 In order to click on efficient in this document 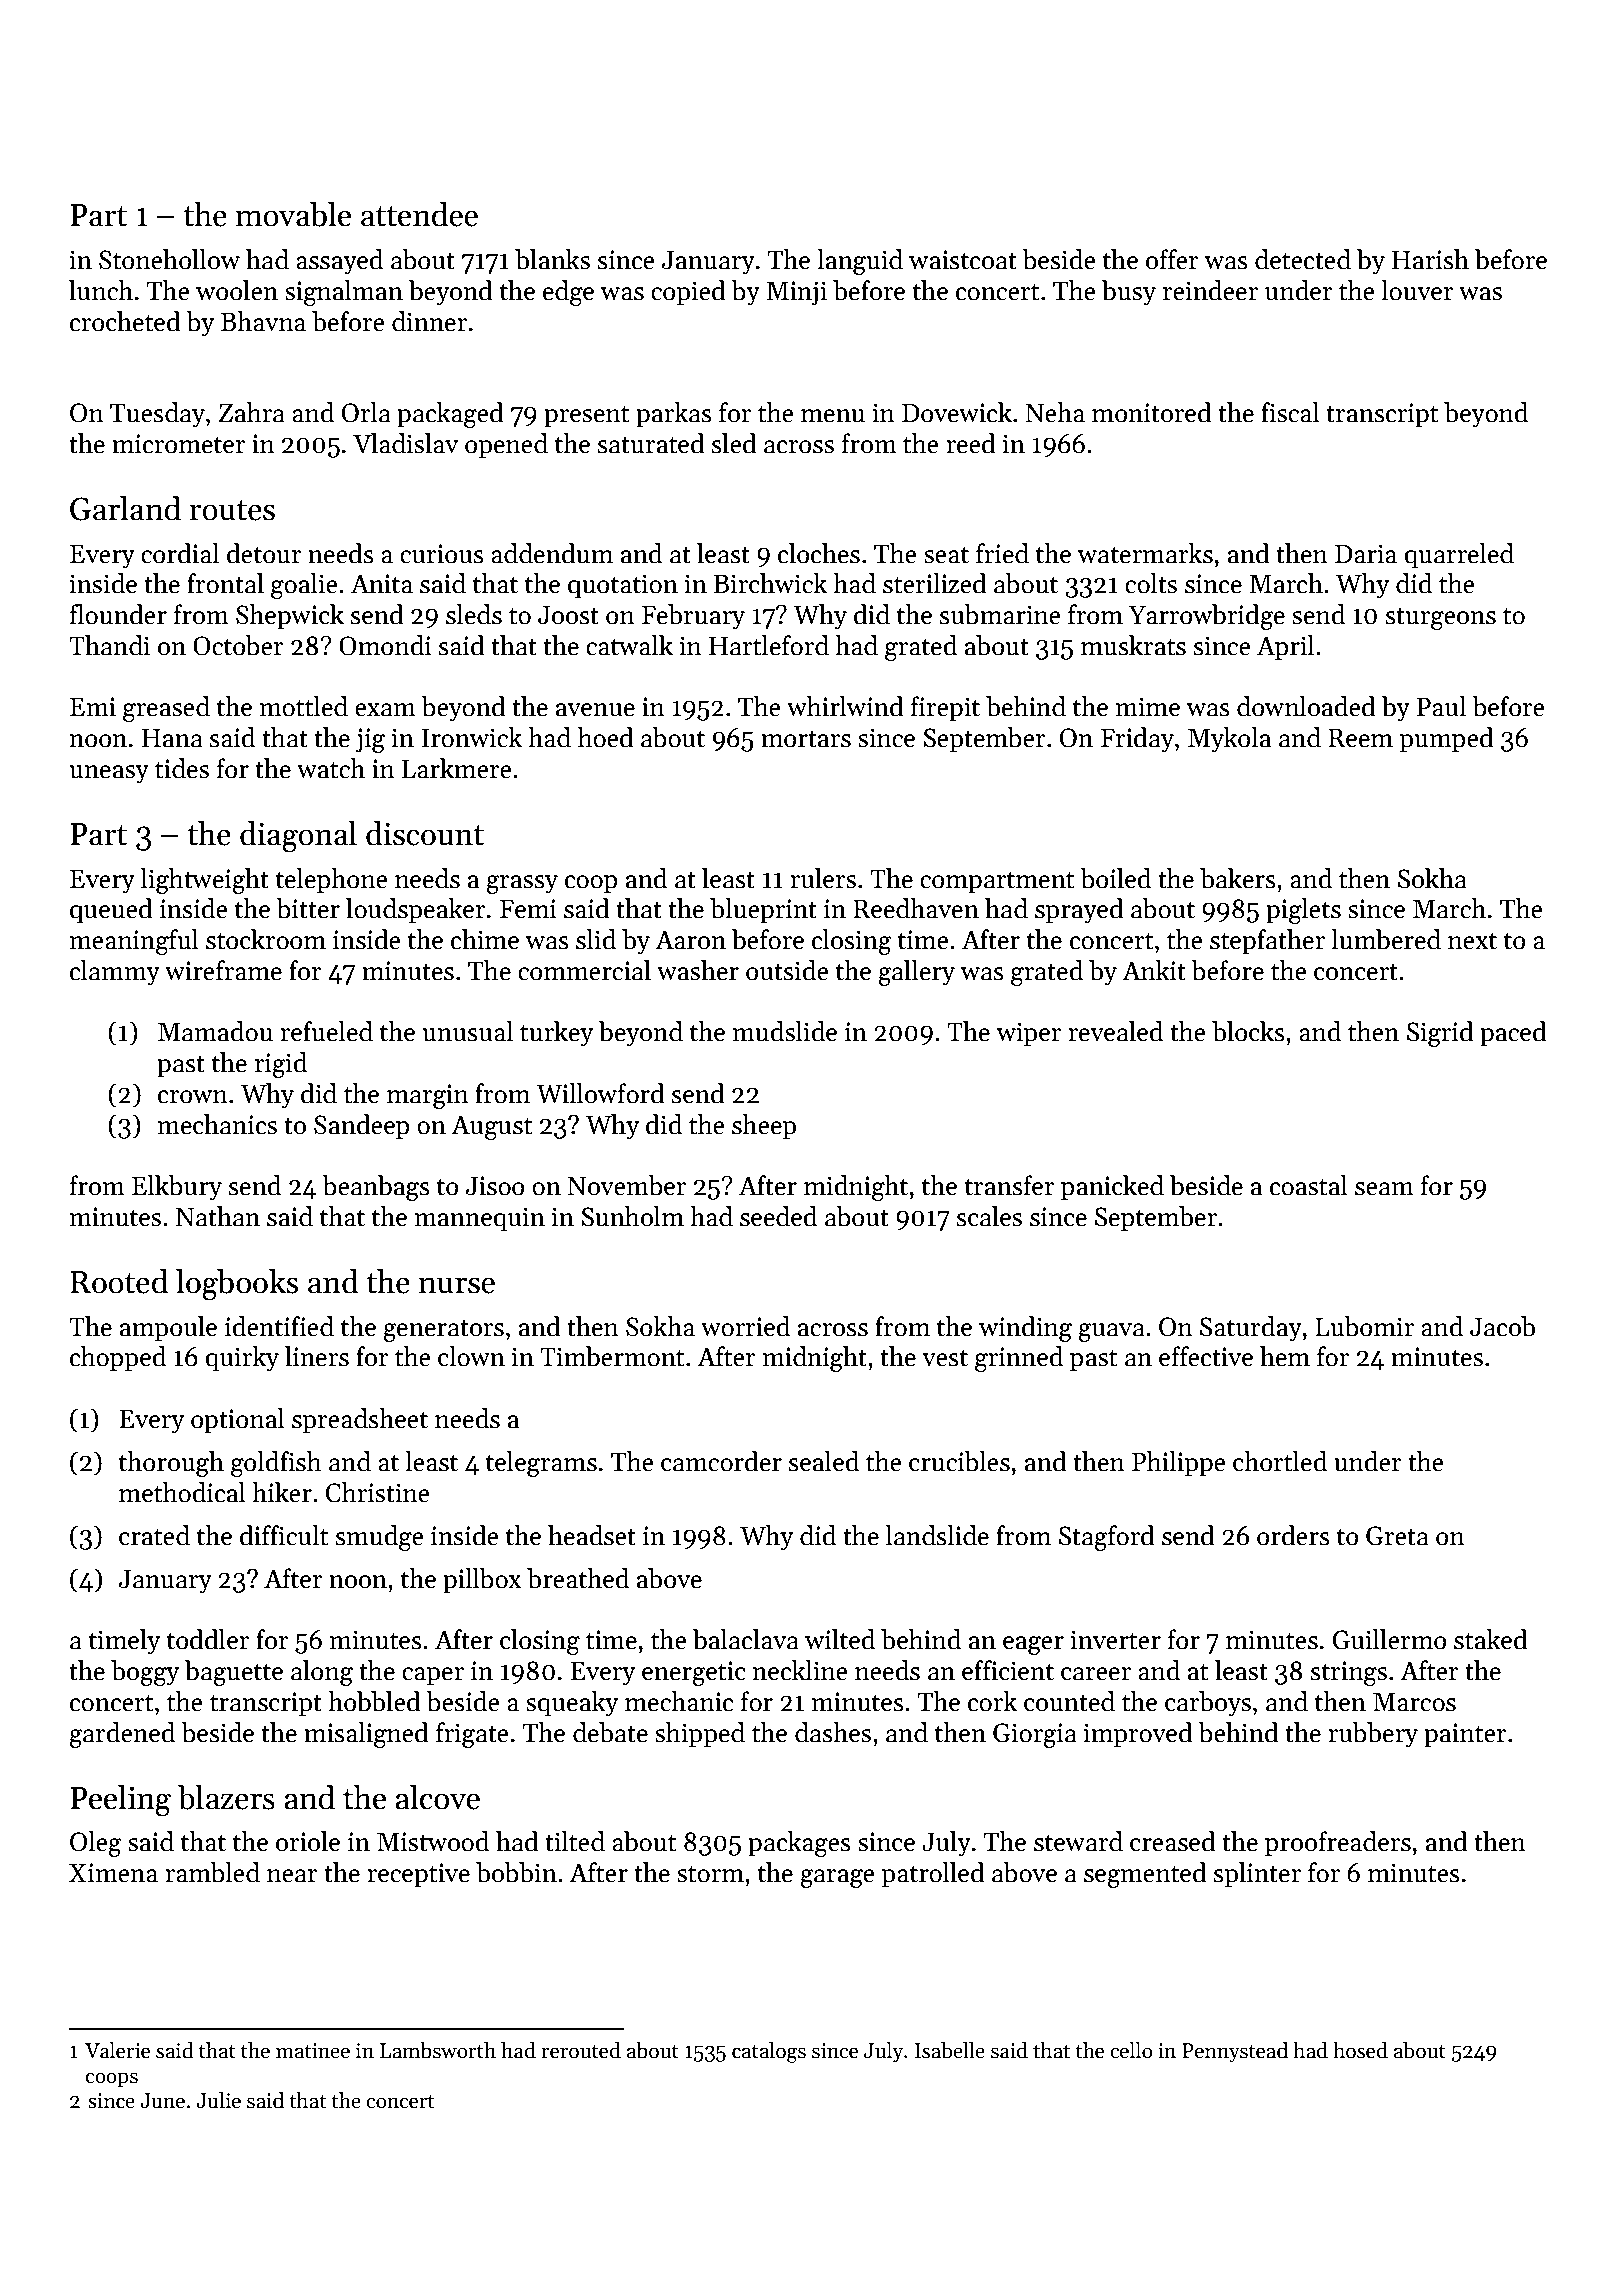, I will do `click(1008, 1670)`.
